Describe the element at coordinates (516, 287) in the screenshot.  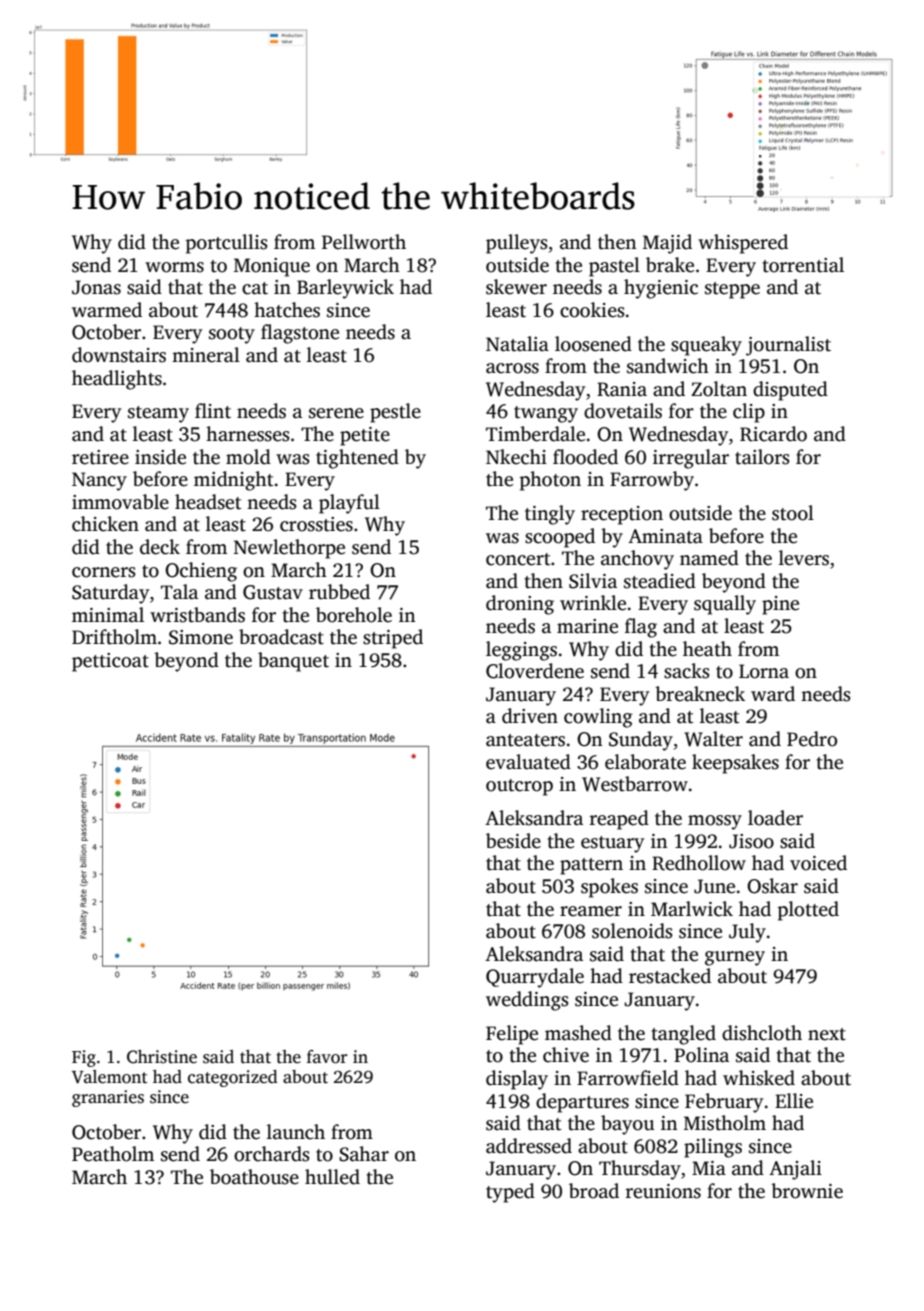
I see `skewer` at that location.
